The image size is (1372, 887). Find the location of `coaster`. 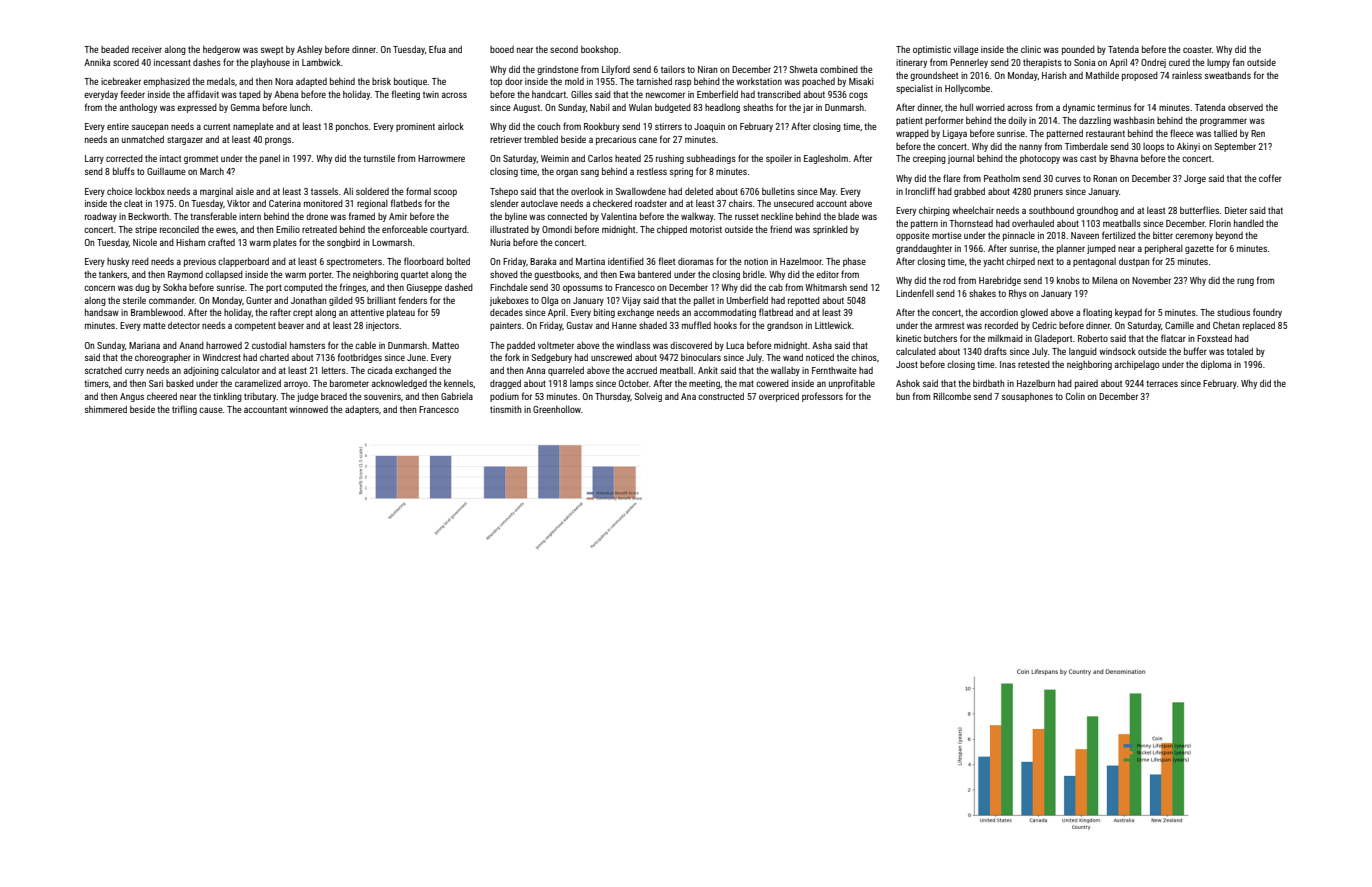

coaster is located at coordinates (1197, 49).
